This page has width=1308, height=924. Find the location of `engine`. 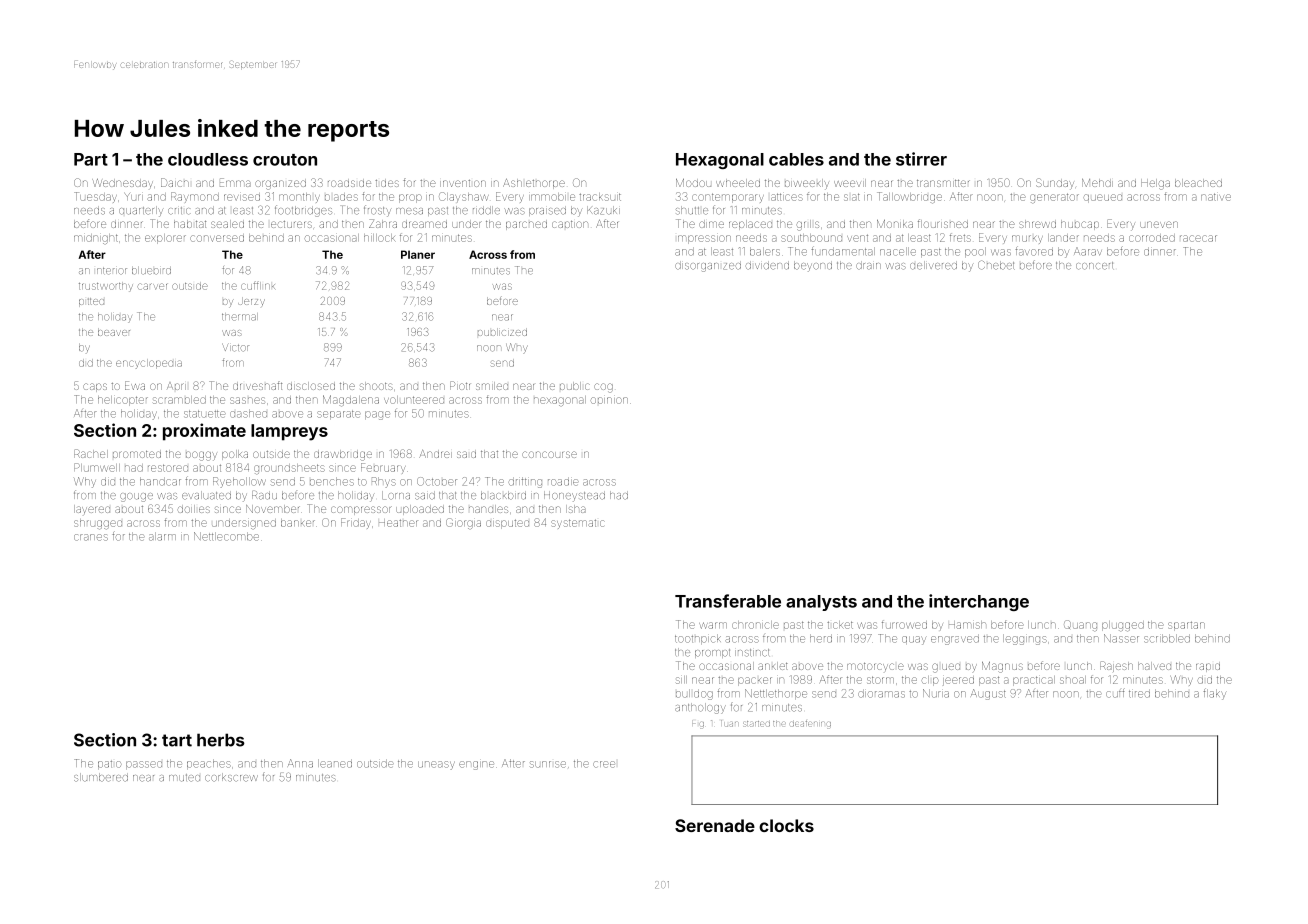

engine is located at coordinates (476, 765).
